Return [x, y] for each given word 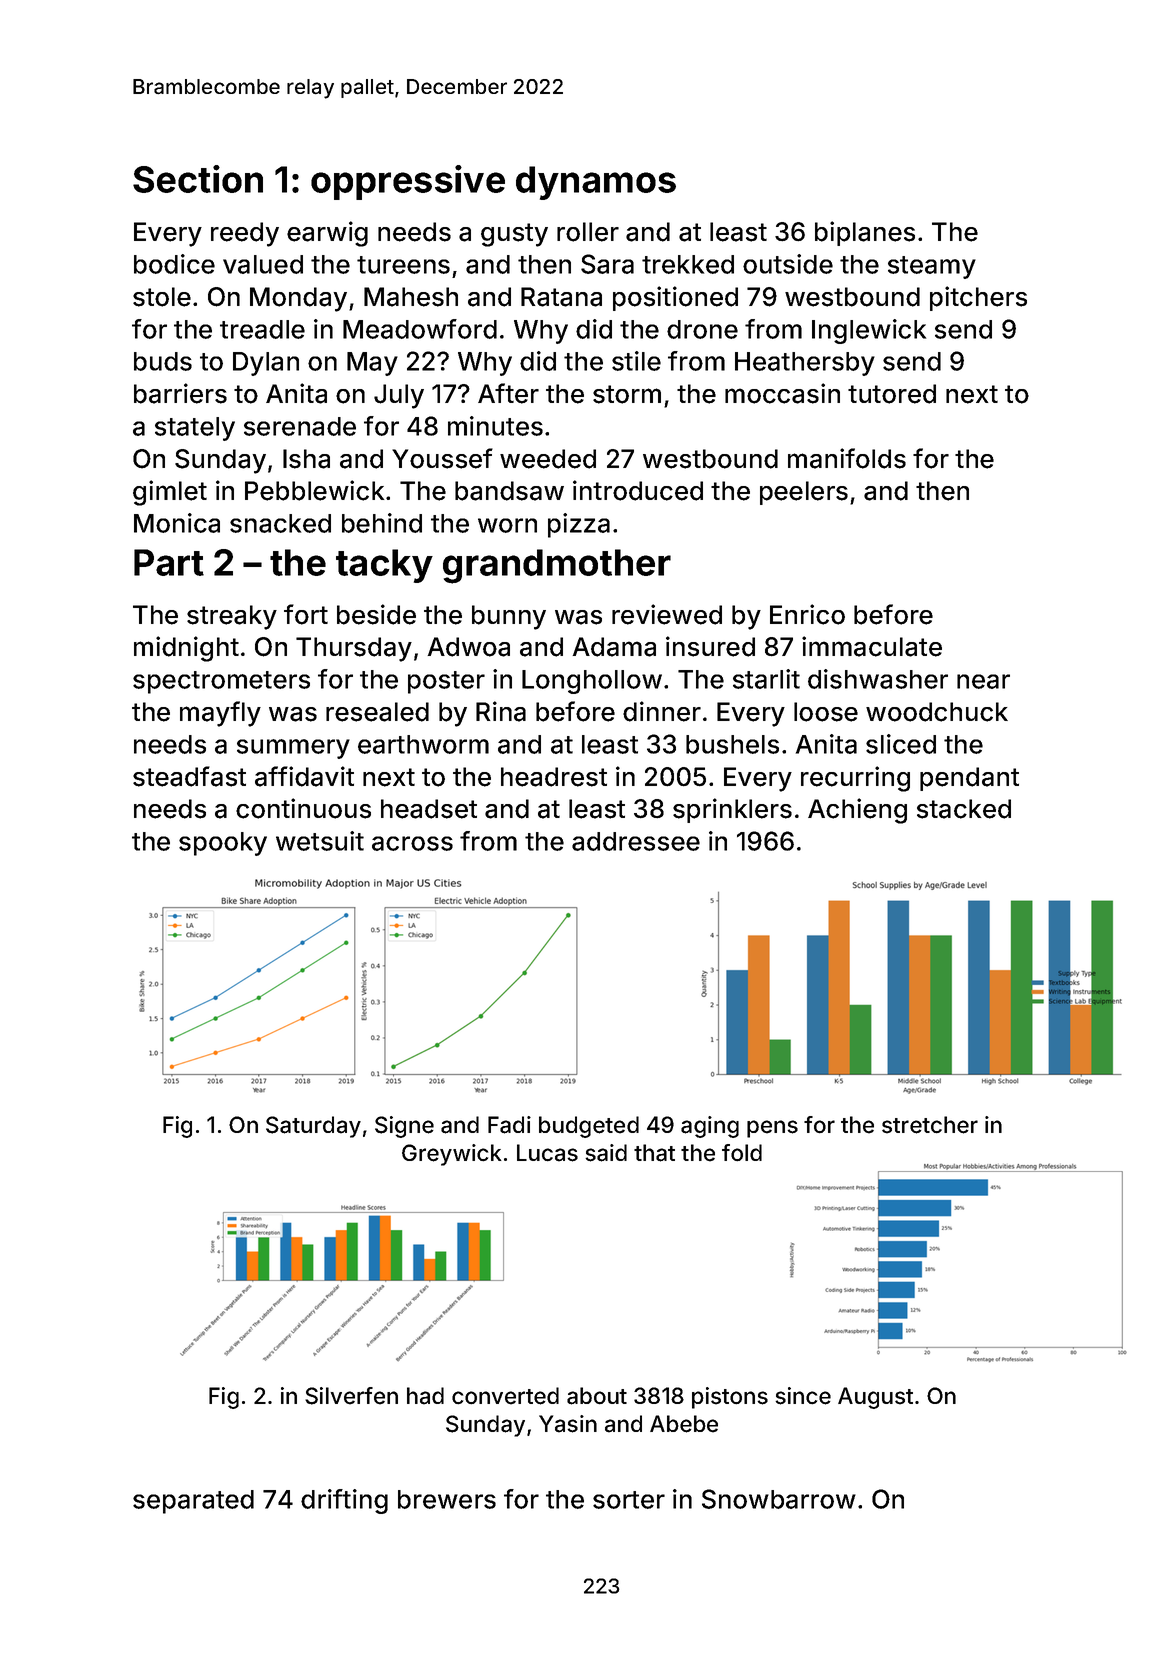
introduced [638, 490]
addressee [636, 841]
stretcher [930, 1125]
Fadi [509, 1125]
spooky [223, 844]
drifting [344, 1501]
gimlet [170, 493]
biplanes [865, 233]
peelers [804, 493]
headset [429, 809]
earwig [327, 234]
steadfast [189, 776]
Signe [404, 1127]
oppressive [408, 182]
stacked [964, 809]
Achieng [857, 811]
